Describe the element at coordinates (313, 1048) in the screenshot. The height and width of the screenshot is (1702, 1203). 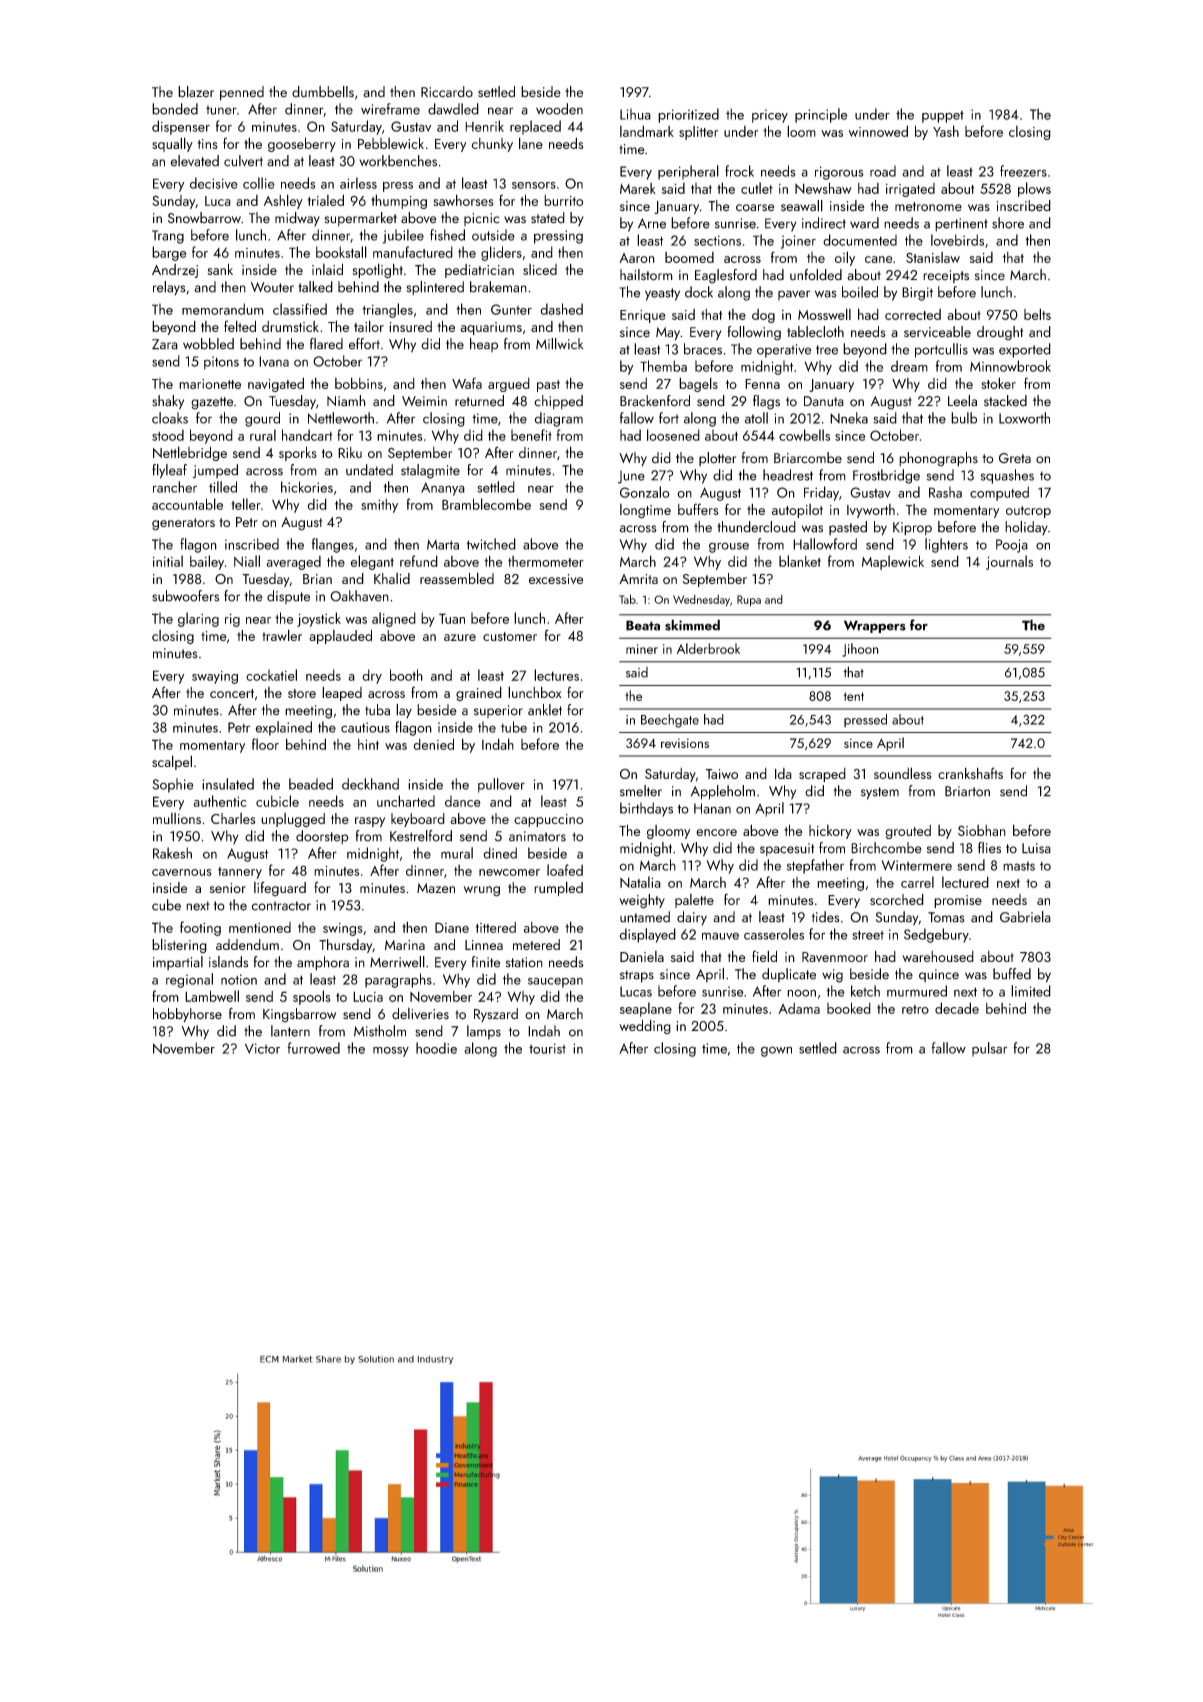
I see `furrowed` at that location.
